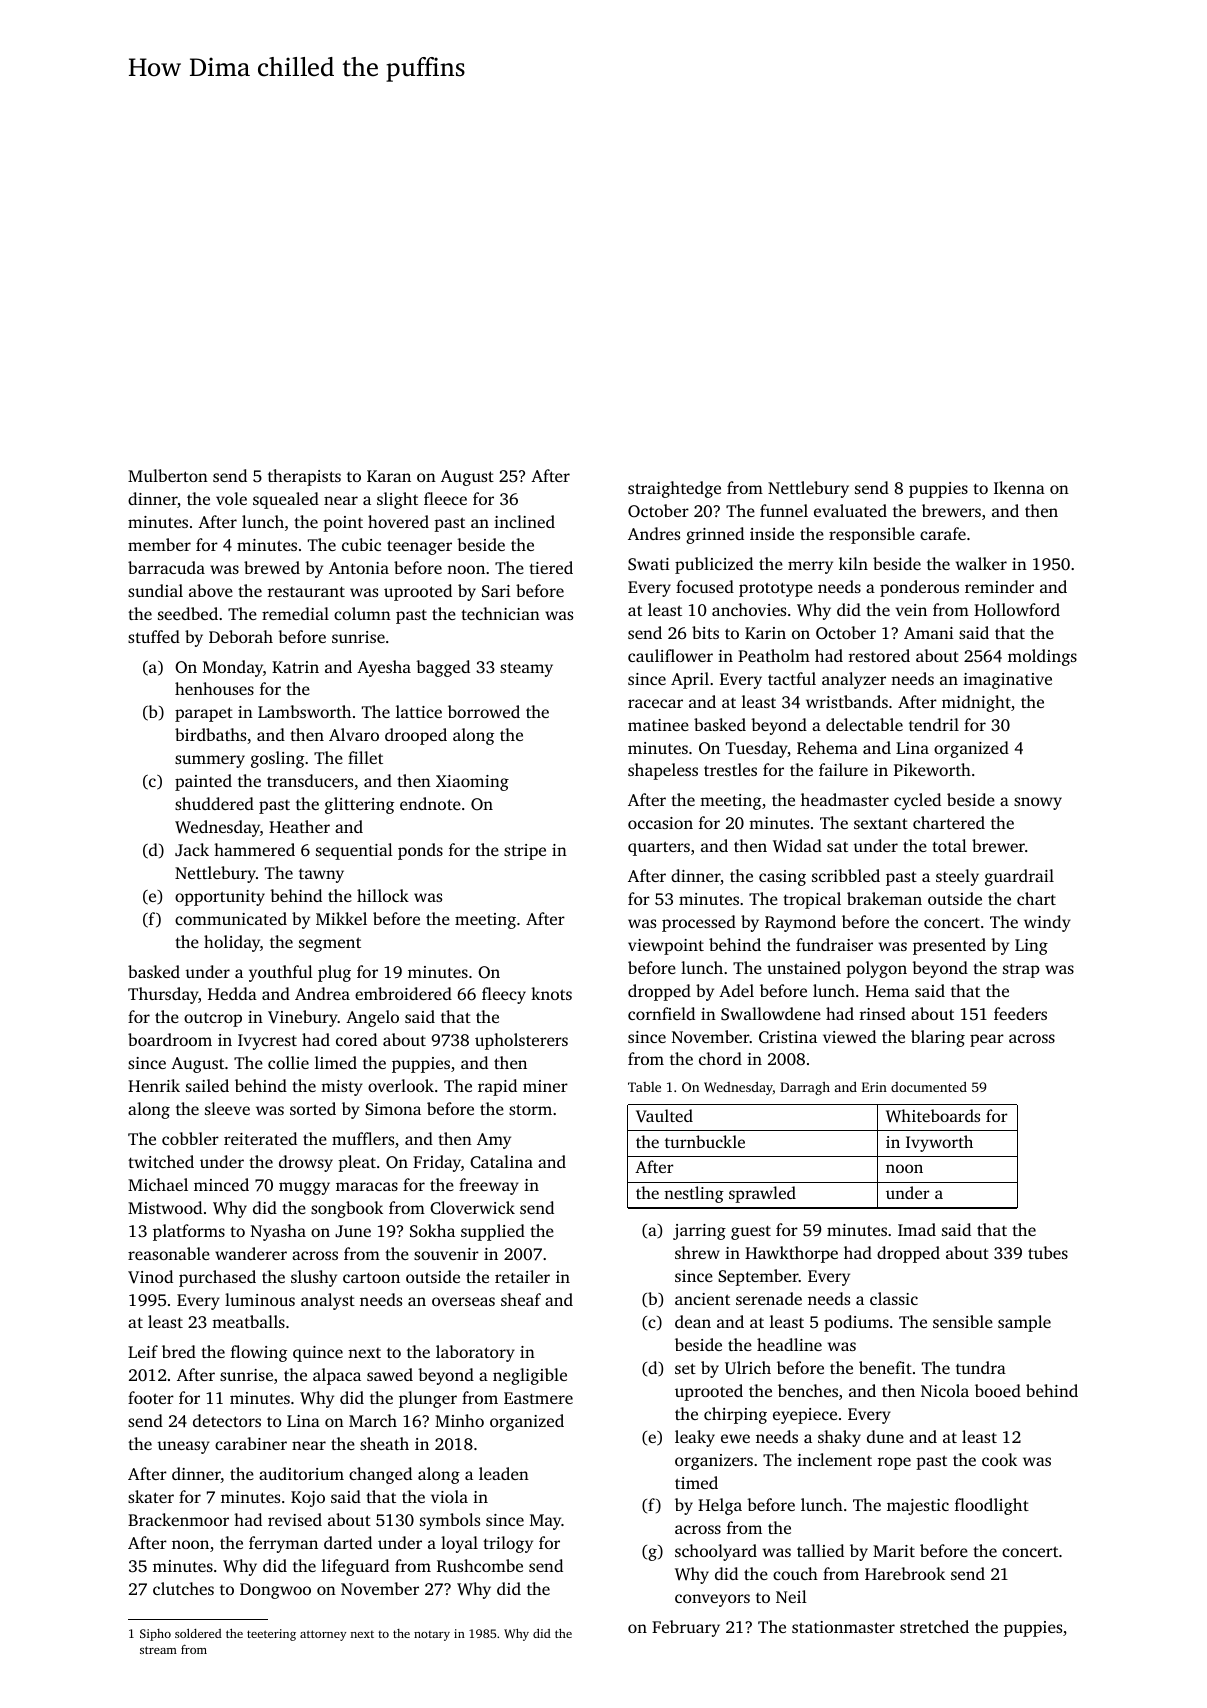  I want to click on slight, so click(397, 500).
